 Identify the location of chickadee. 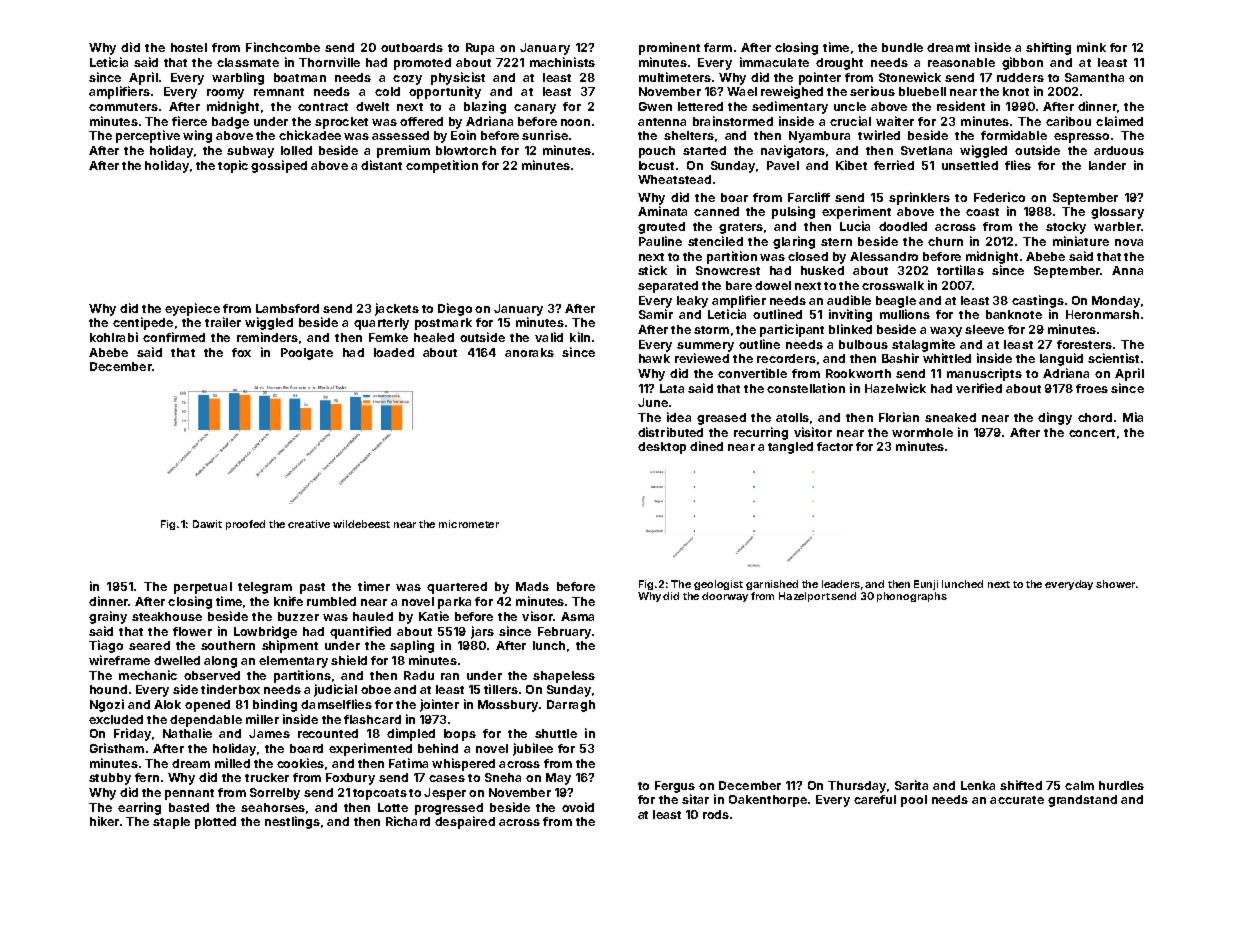
(310, 135).
